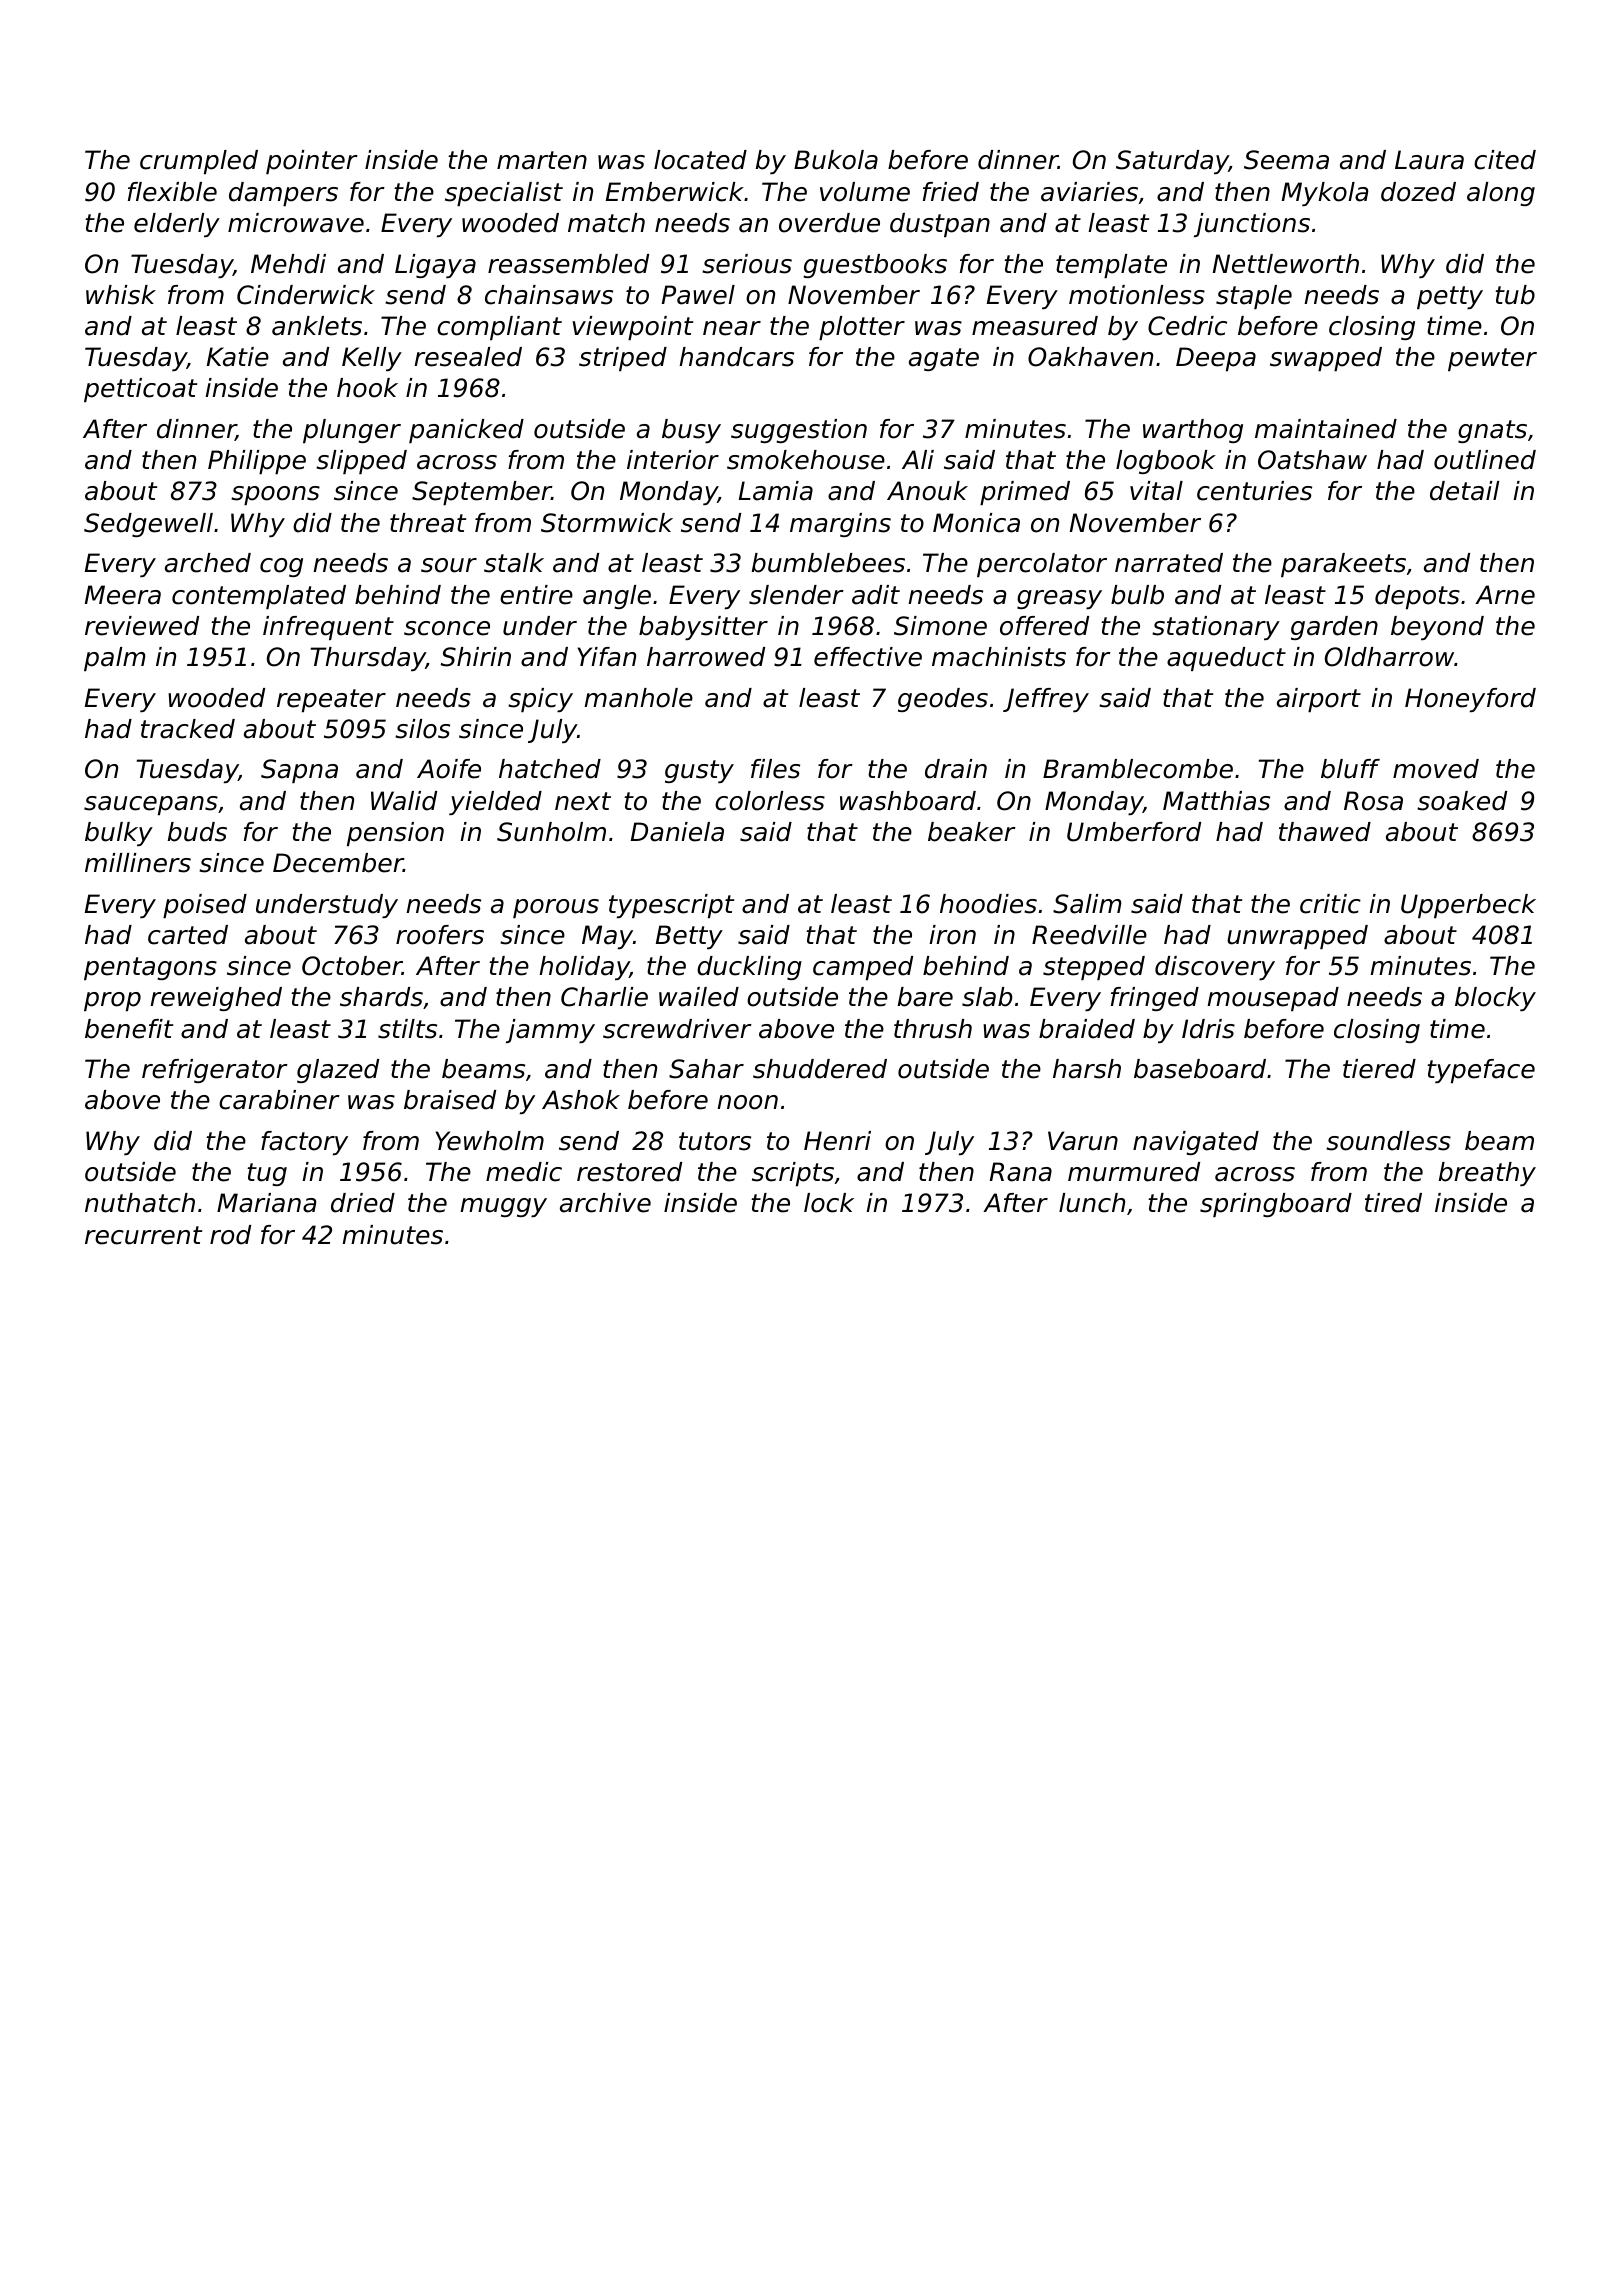 The width and height of the page is (1620, 2292). What do you see at coordinates (1059, 599) in the page?
I see `greasy` at bounding box center [1059, 599].
